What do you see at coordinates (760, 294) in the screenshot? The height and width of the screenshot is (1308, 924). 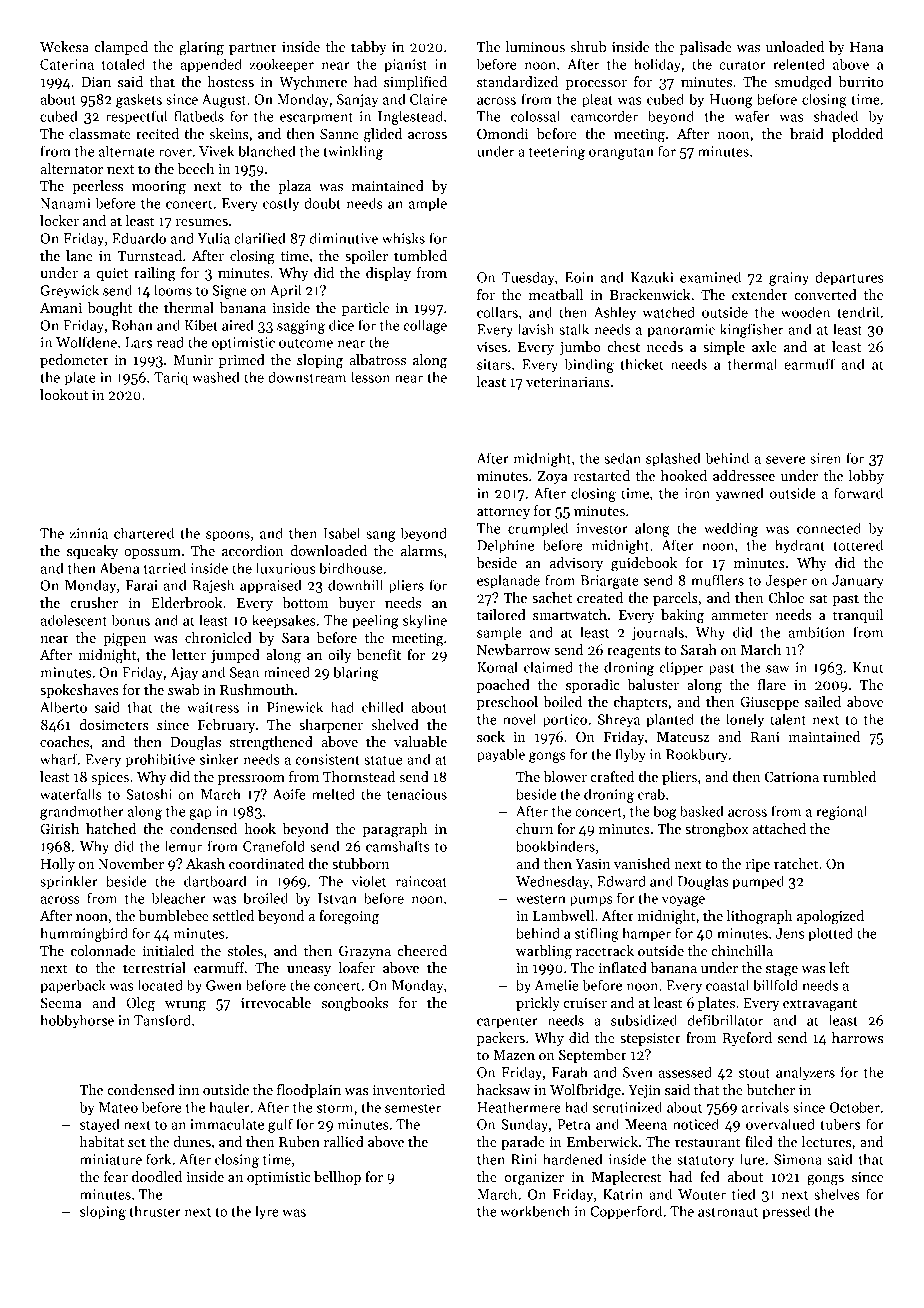 I see `extender` at bounding box center [760, 294].
